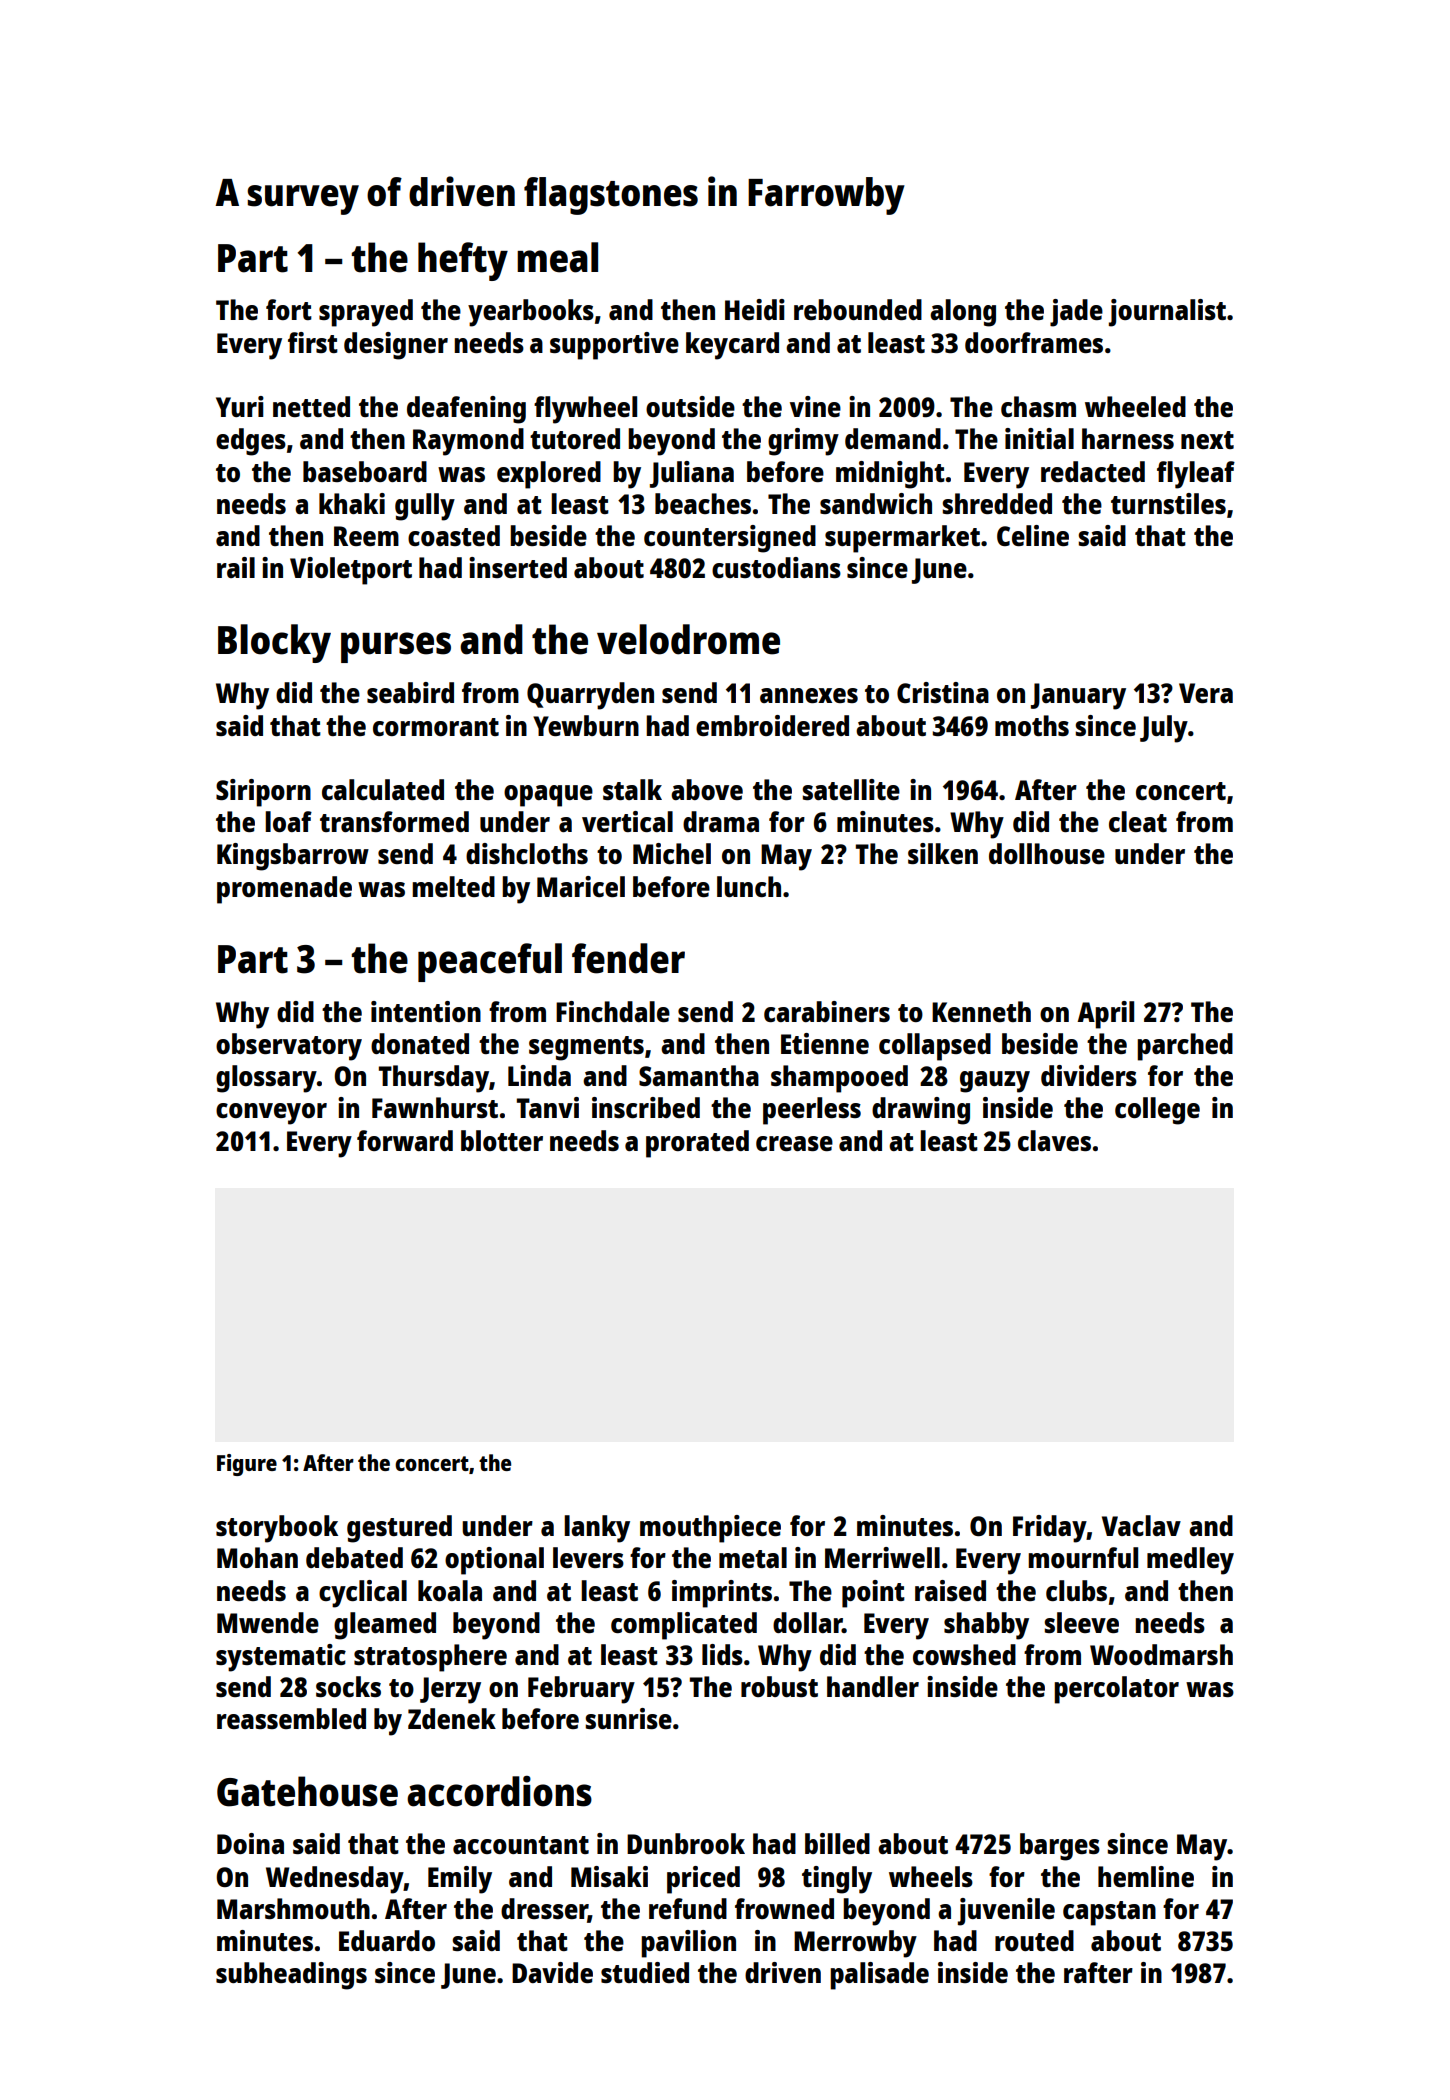  What do you see at coordinates (557, 257) in the screenshot?
I see `meal` at bounding box center [557, 257].
